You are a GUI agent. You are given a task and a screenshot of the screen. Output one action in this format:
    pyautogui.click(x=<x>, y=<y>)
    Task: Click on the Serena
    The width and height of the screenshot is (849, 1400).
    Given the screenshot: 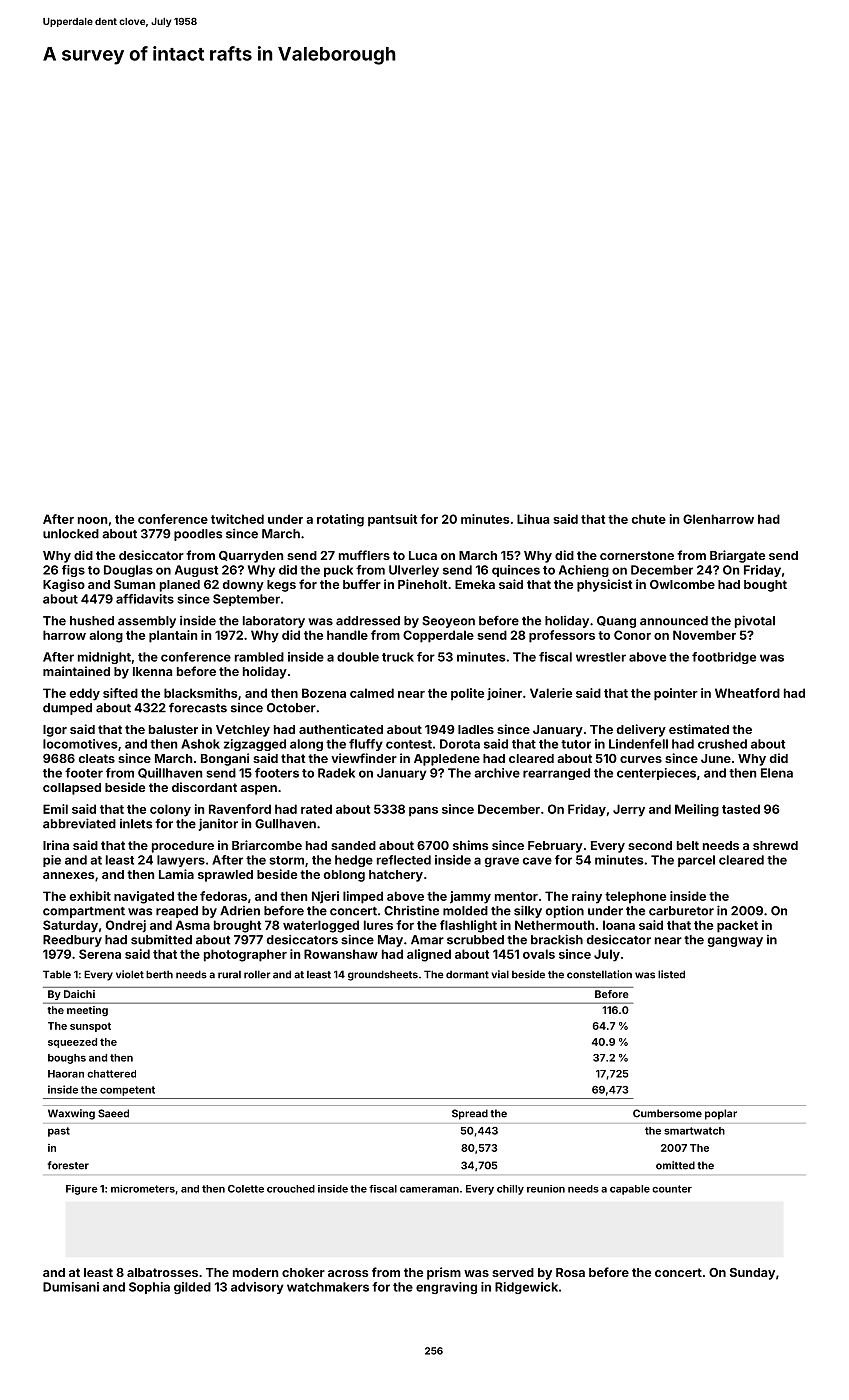 What is the action you would take?
    pyautogui.click(x=100, y=954)
